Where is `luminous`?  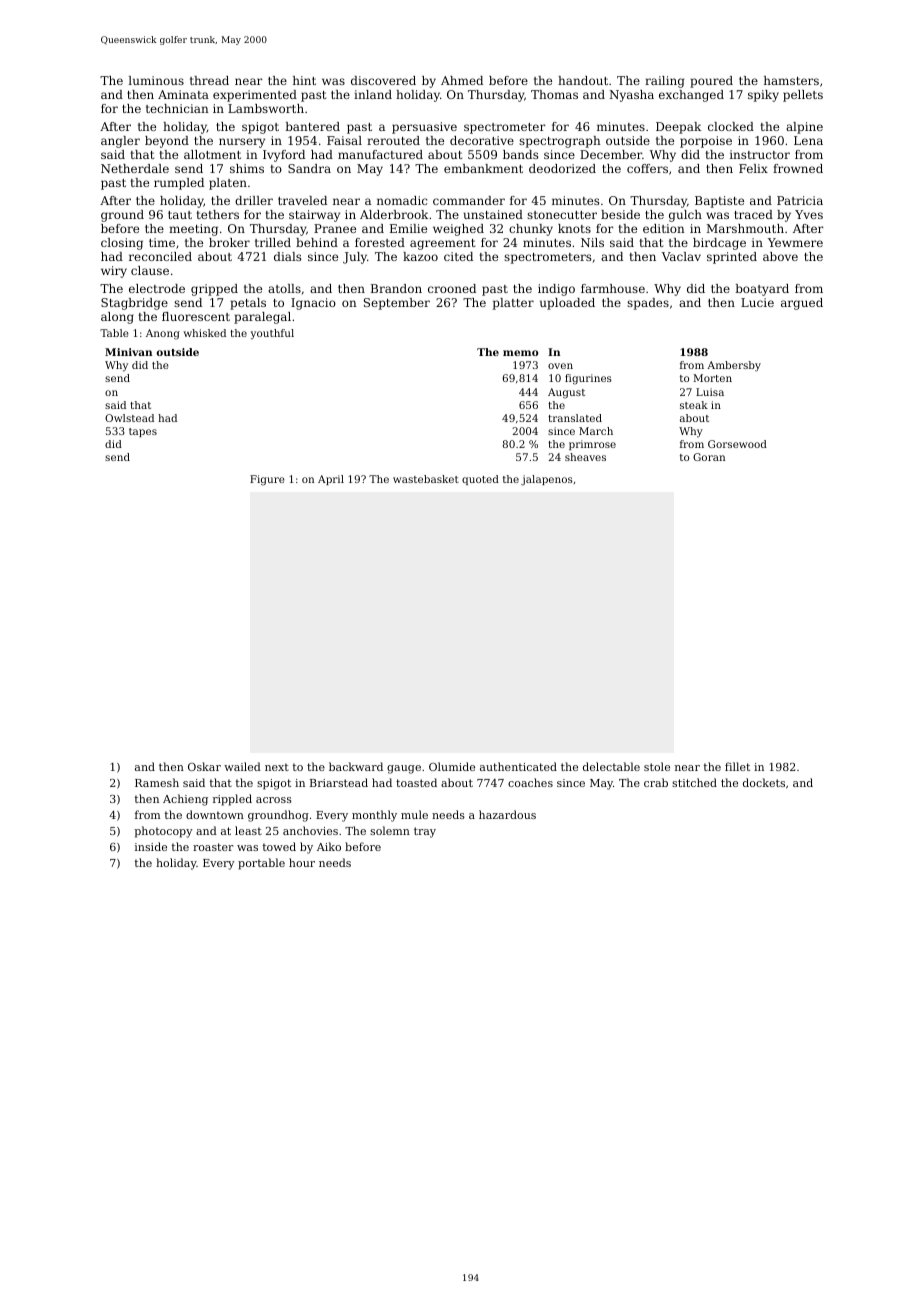
luminous is located at coordinates (156, 80).
